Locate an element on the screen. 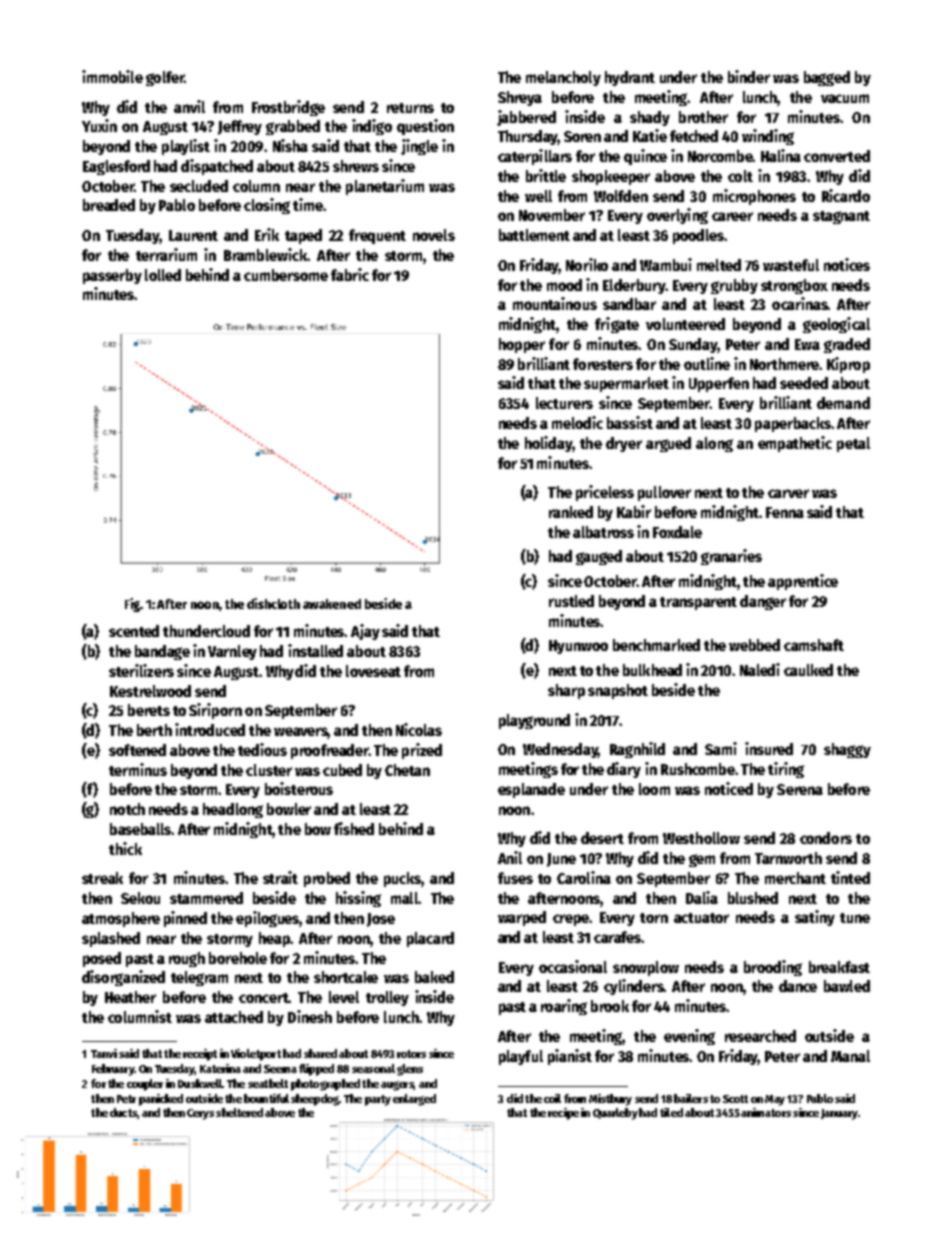 The width and height of the screenshot is (952, 1233). fished is located at coordinates (354, 828).
